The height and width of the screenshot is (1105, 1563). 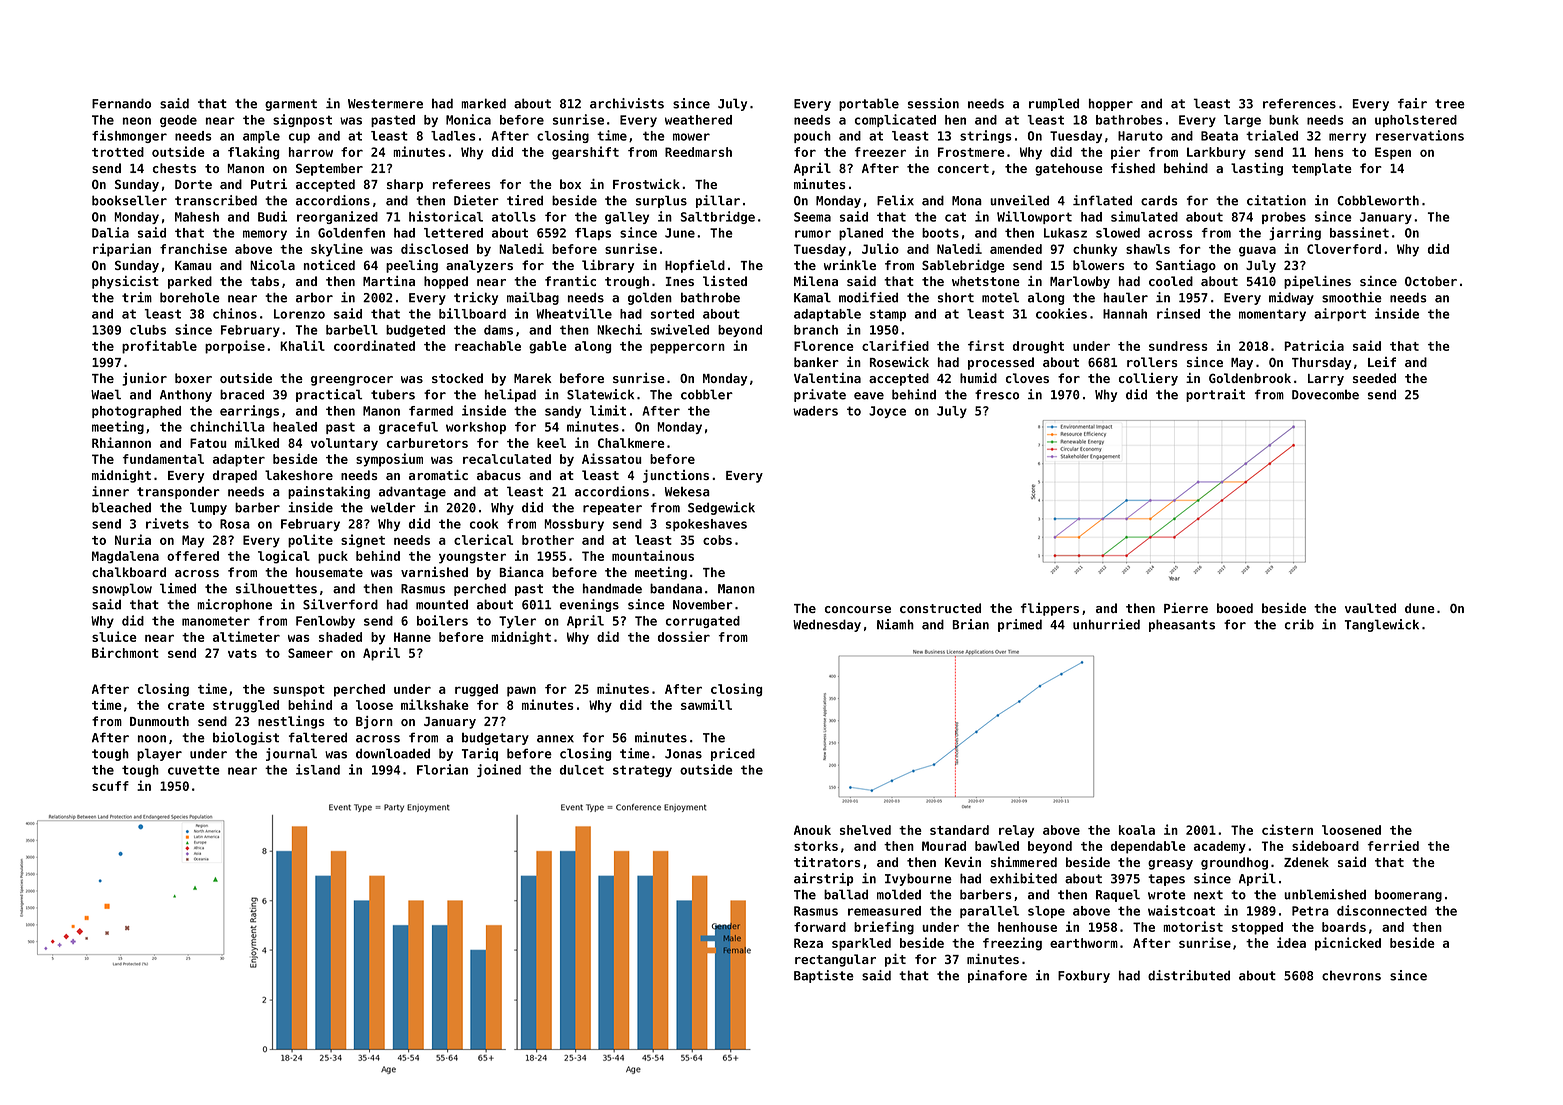 I want to click on pheasants, so click(x=1182, y=625).
